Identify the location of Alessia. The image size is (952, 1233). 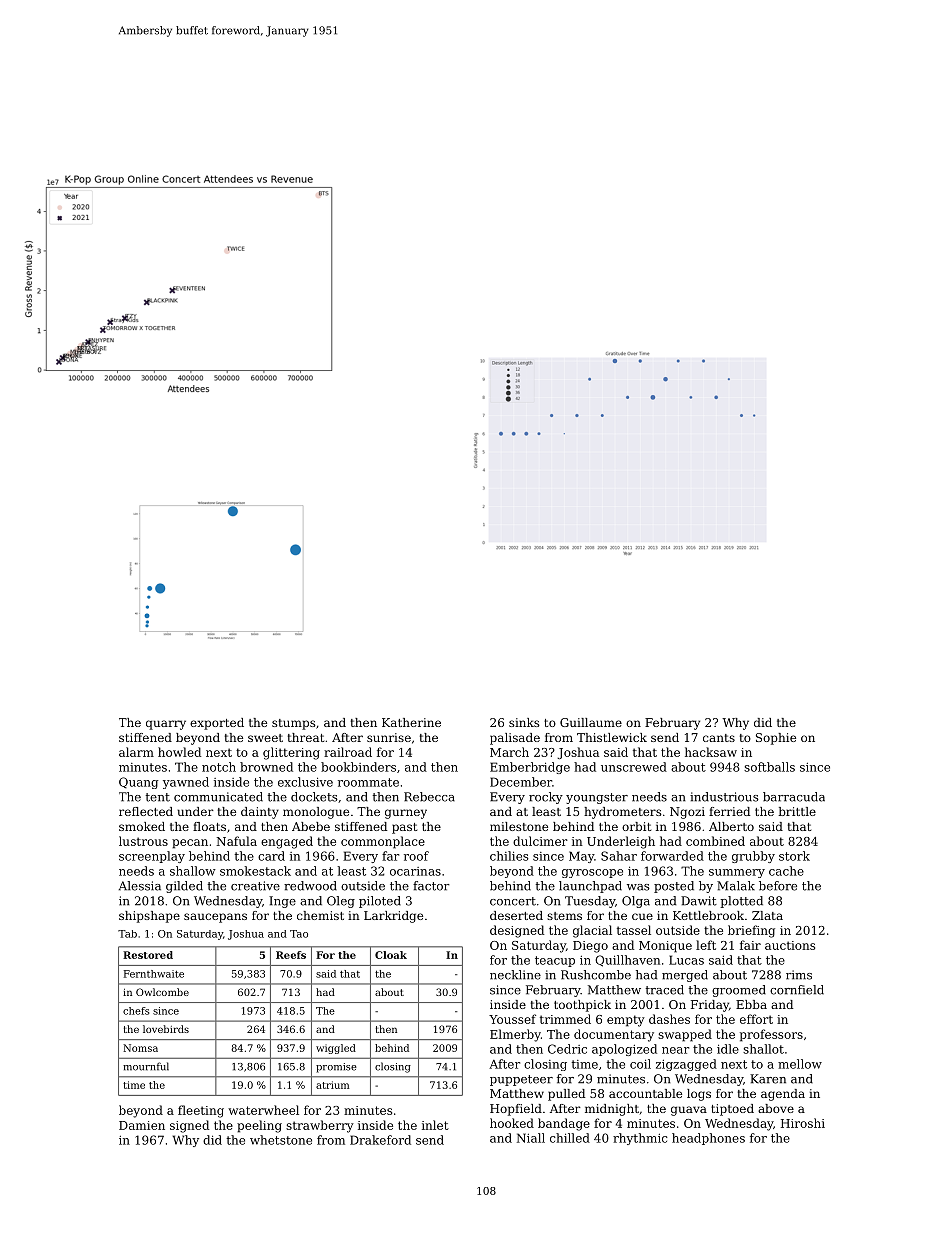
(140, 886).
